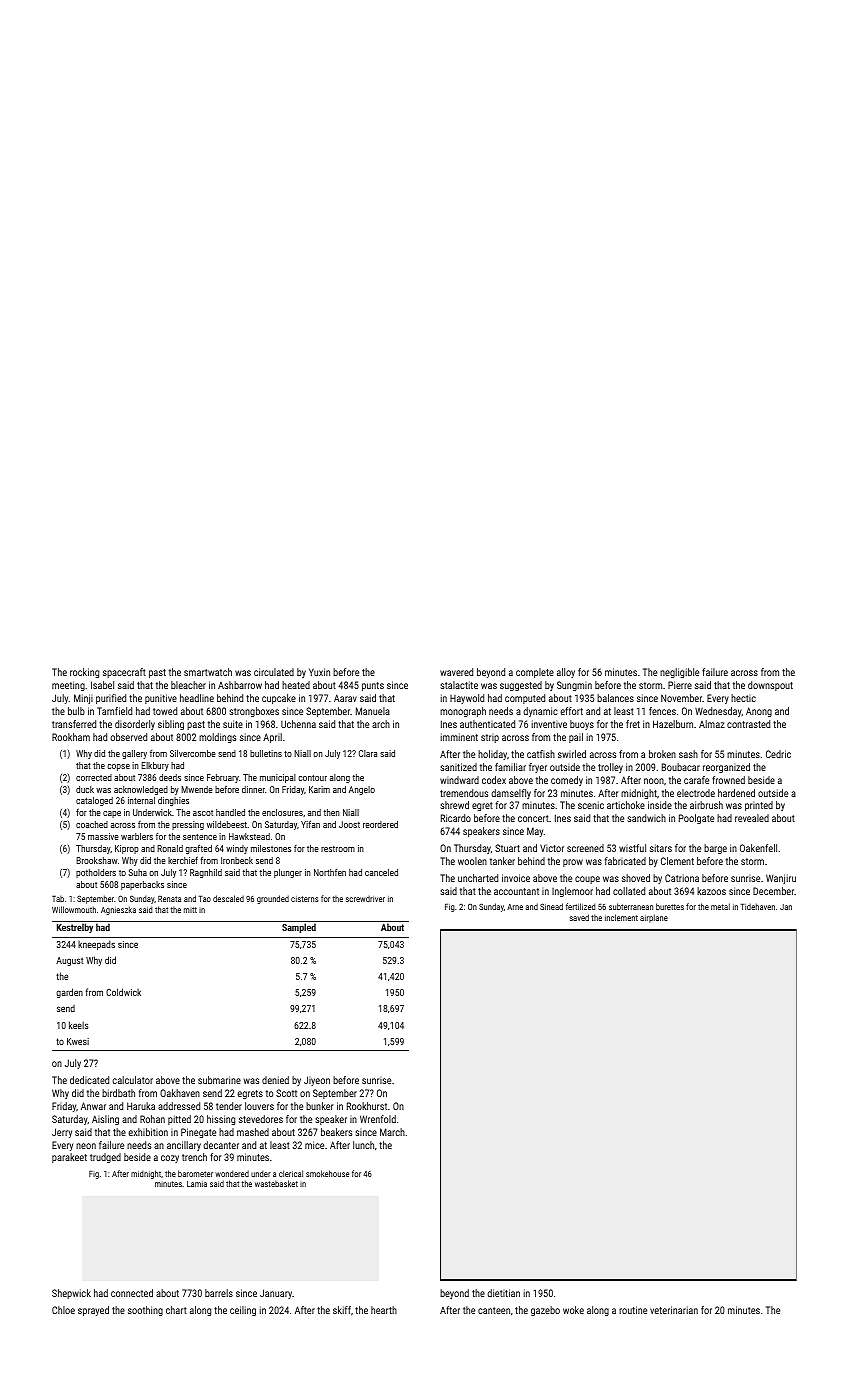  Describe the element at coordinates (515, 907) in the document. I see `Arne` at that location.
